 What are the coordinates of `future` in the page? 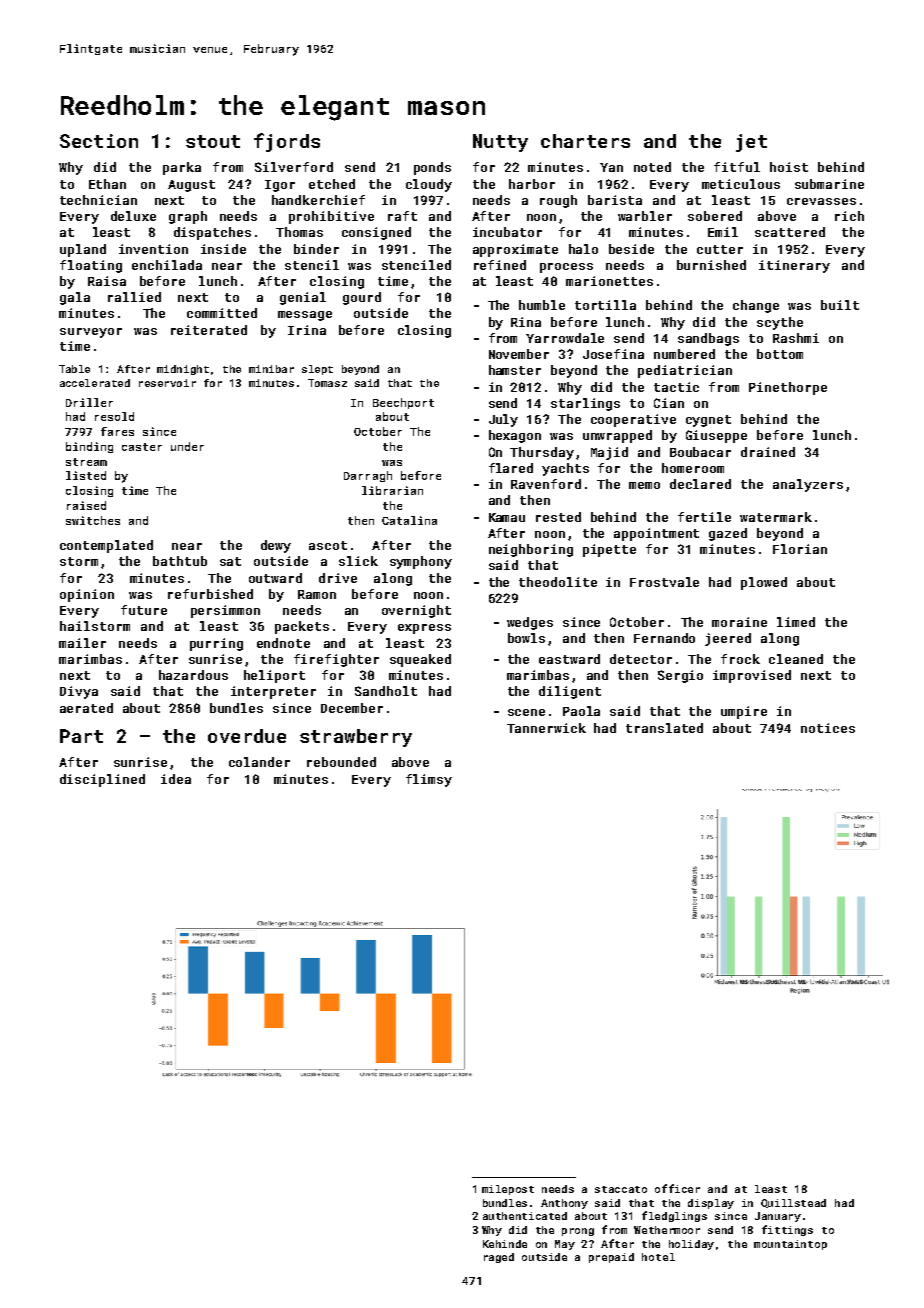 It's located at (144, 610).
